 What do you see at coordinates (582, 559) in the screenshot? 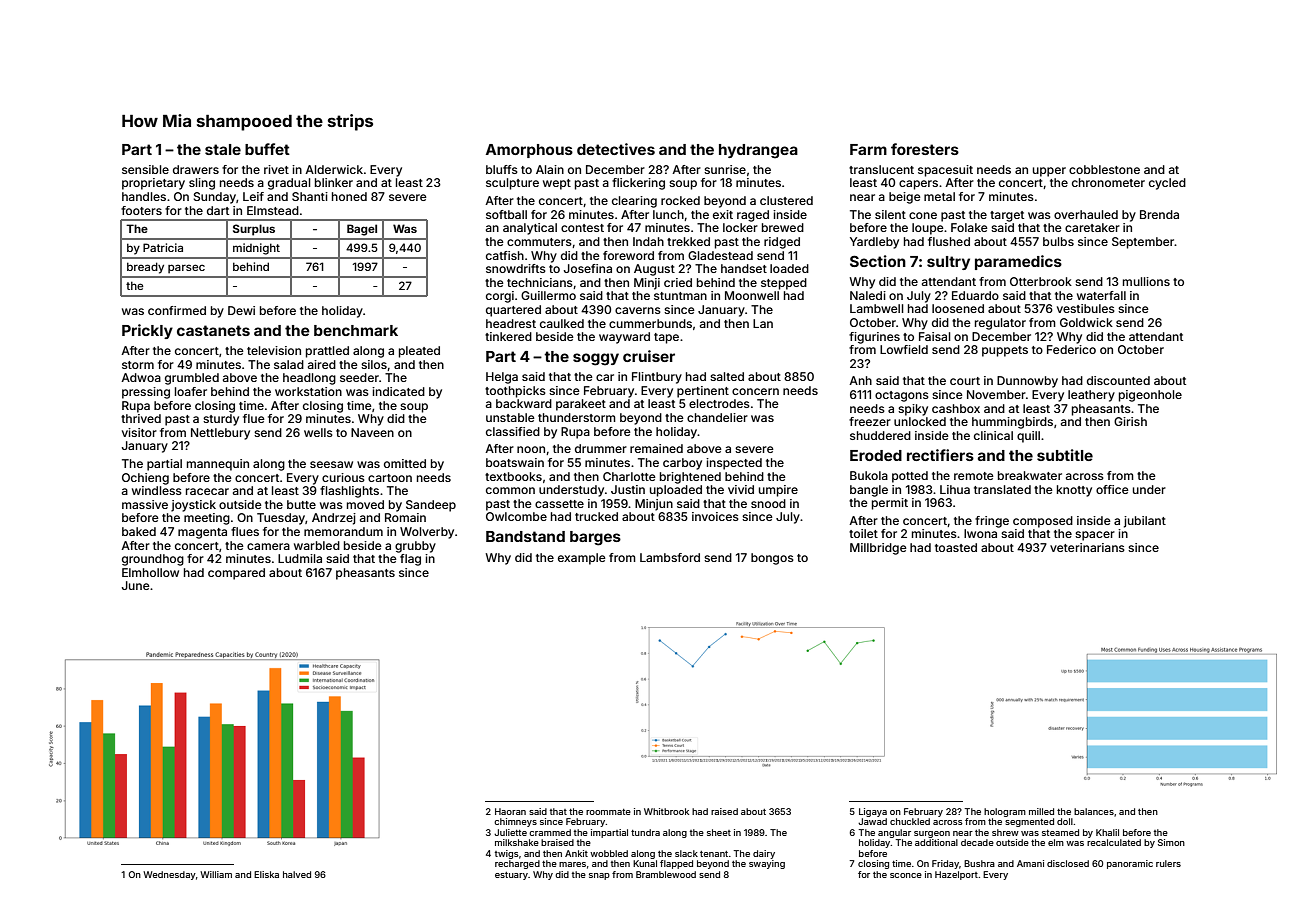
I see `example` at bounding box center [582, 559].
